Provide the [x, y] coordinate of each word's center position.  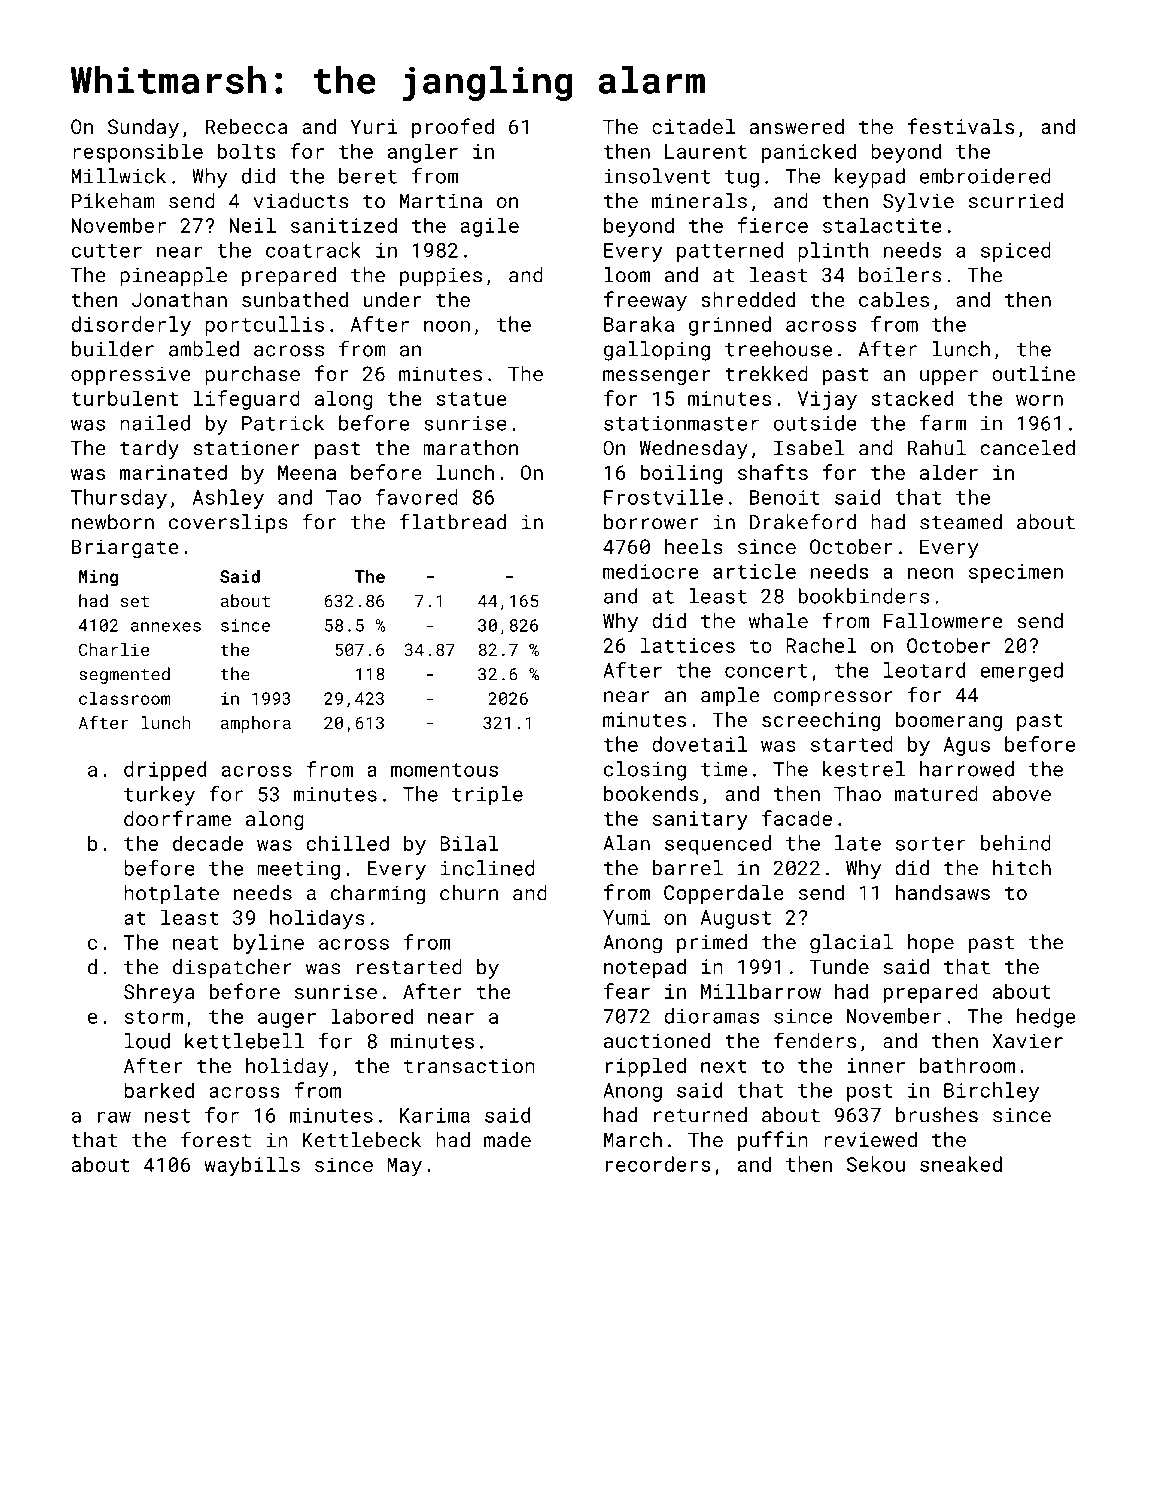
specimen [1016, 573]
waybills [252, 1166]
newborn [113, 522]
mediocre [651, 571]
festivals [961, 126]
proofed [453, 128]
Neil [252, 225]
